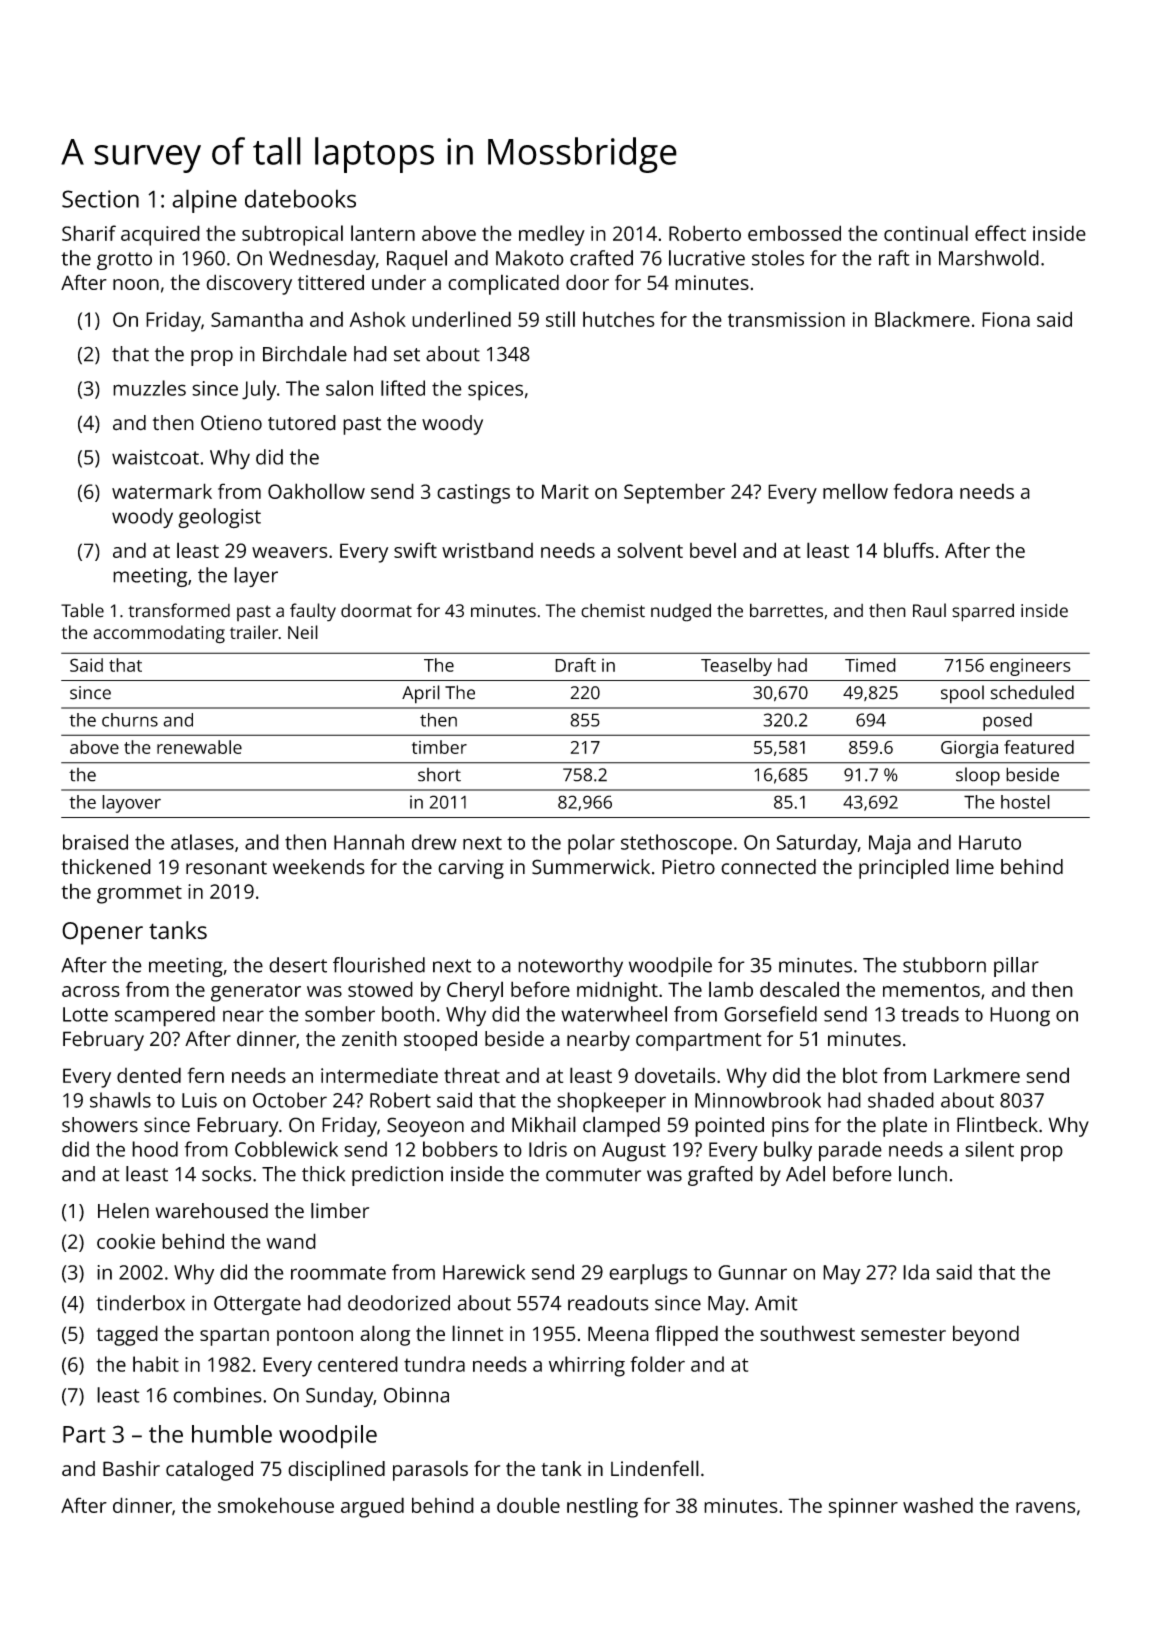  Describe the element at coordinates (127, 1335) in the screenshot. I see `tagged` at that location.
